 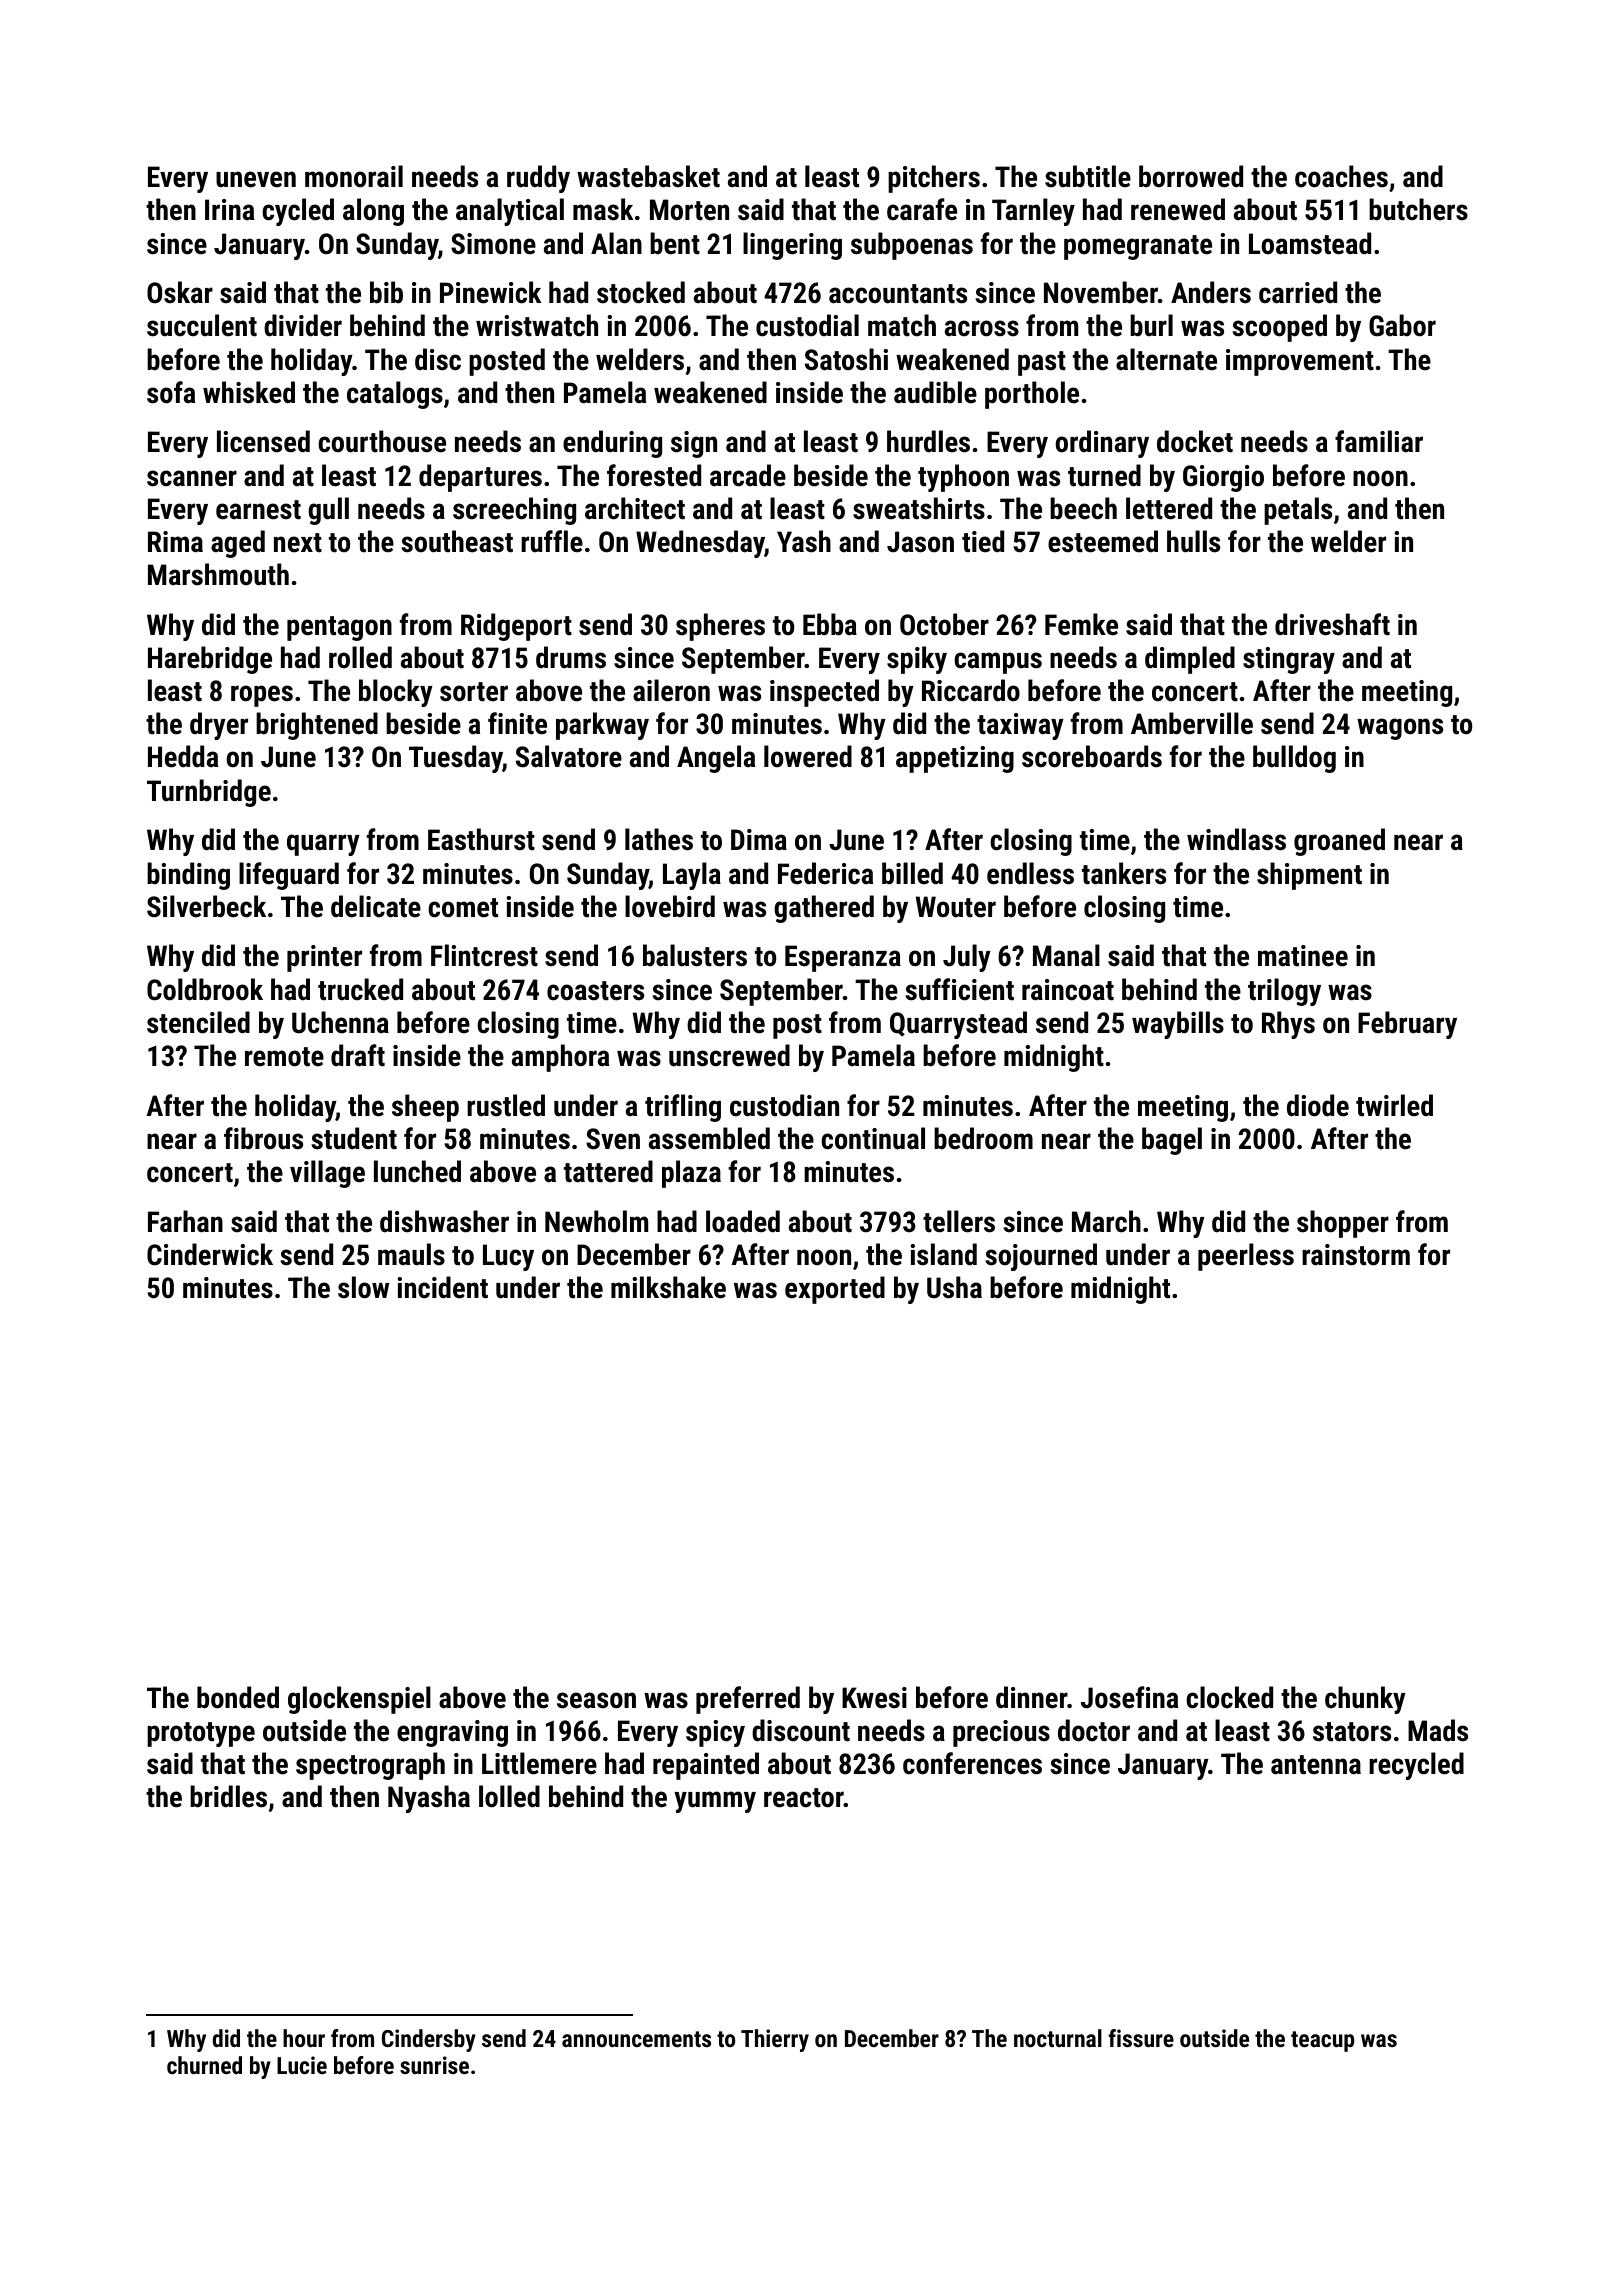 I want to click on stocked, so click(x=641, y=292).
